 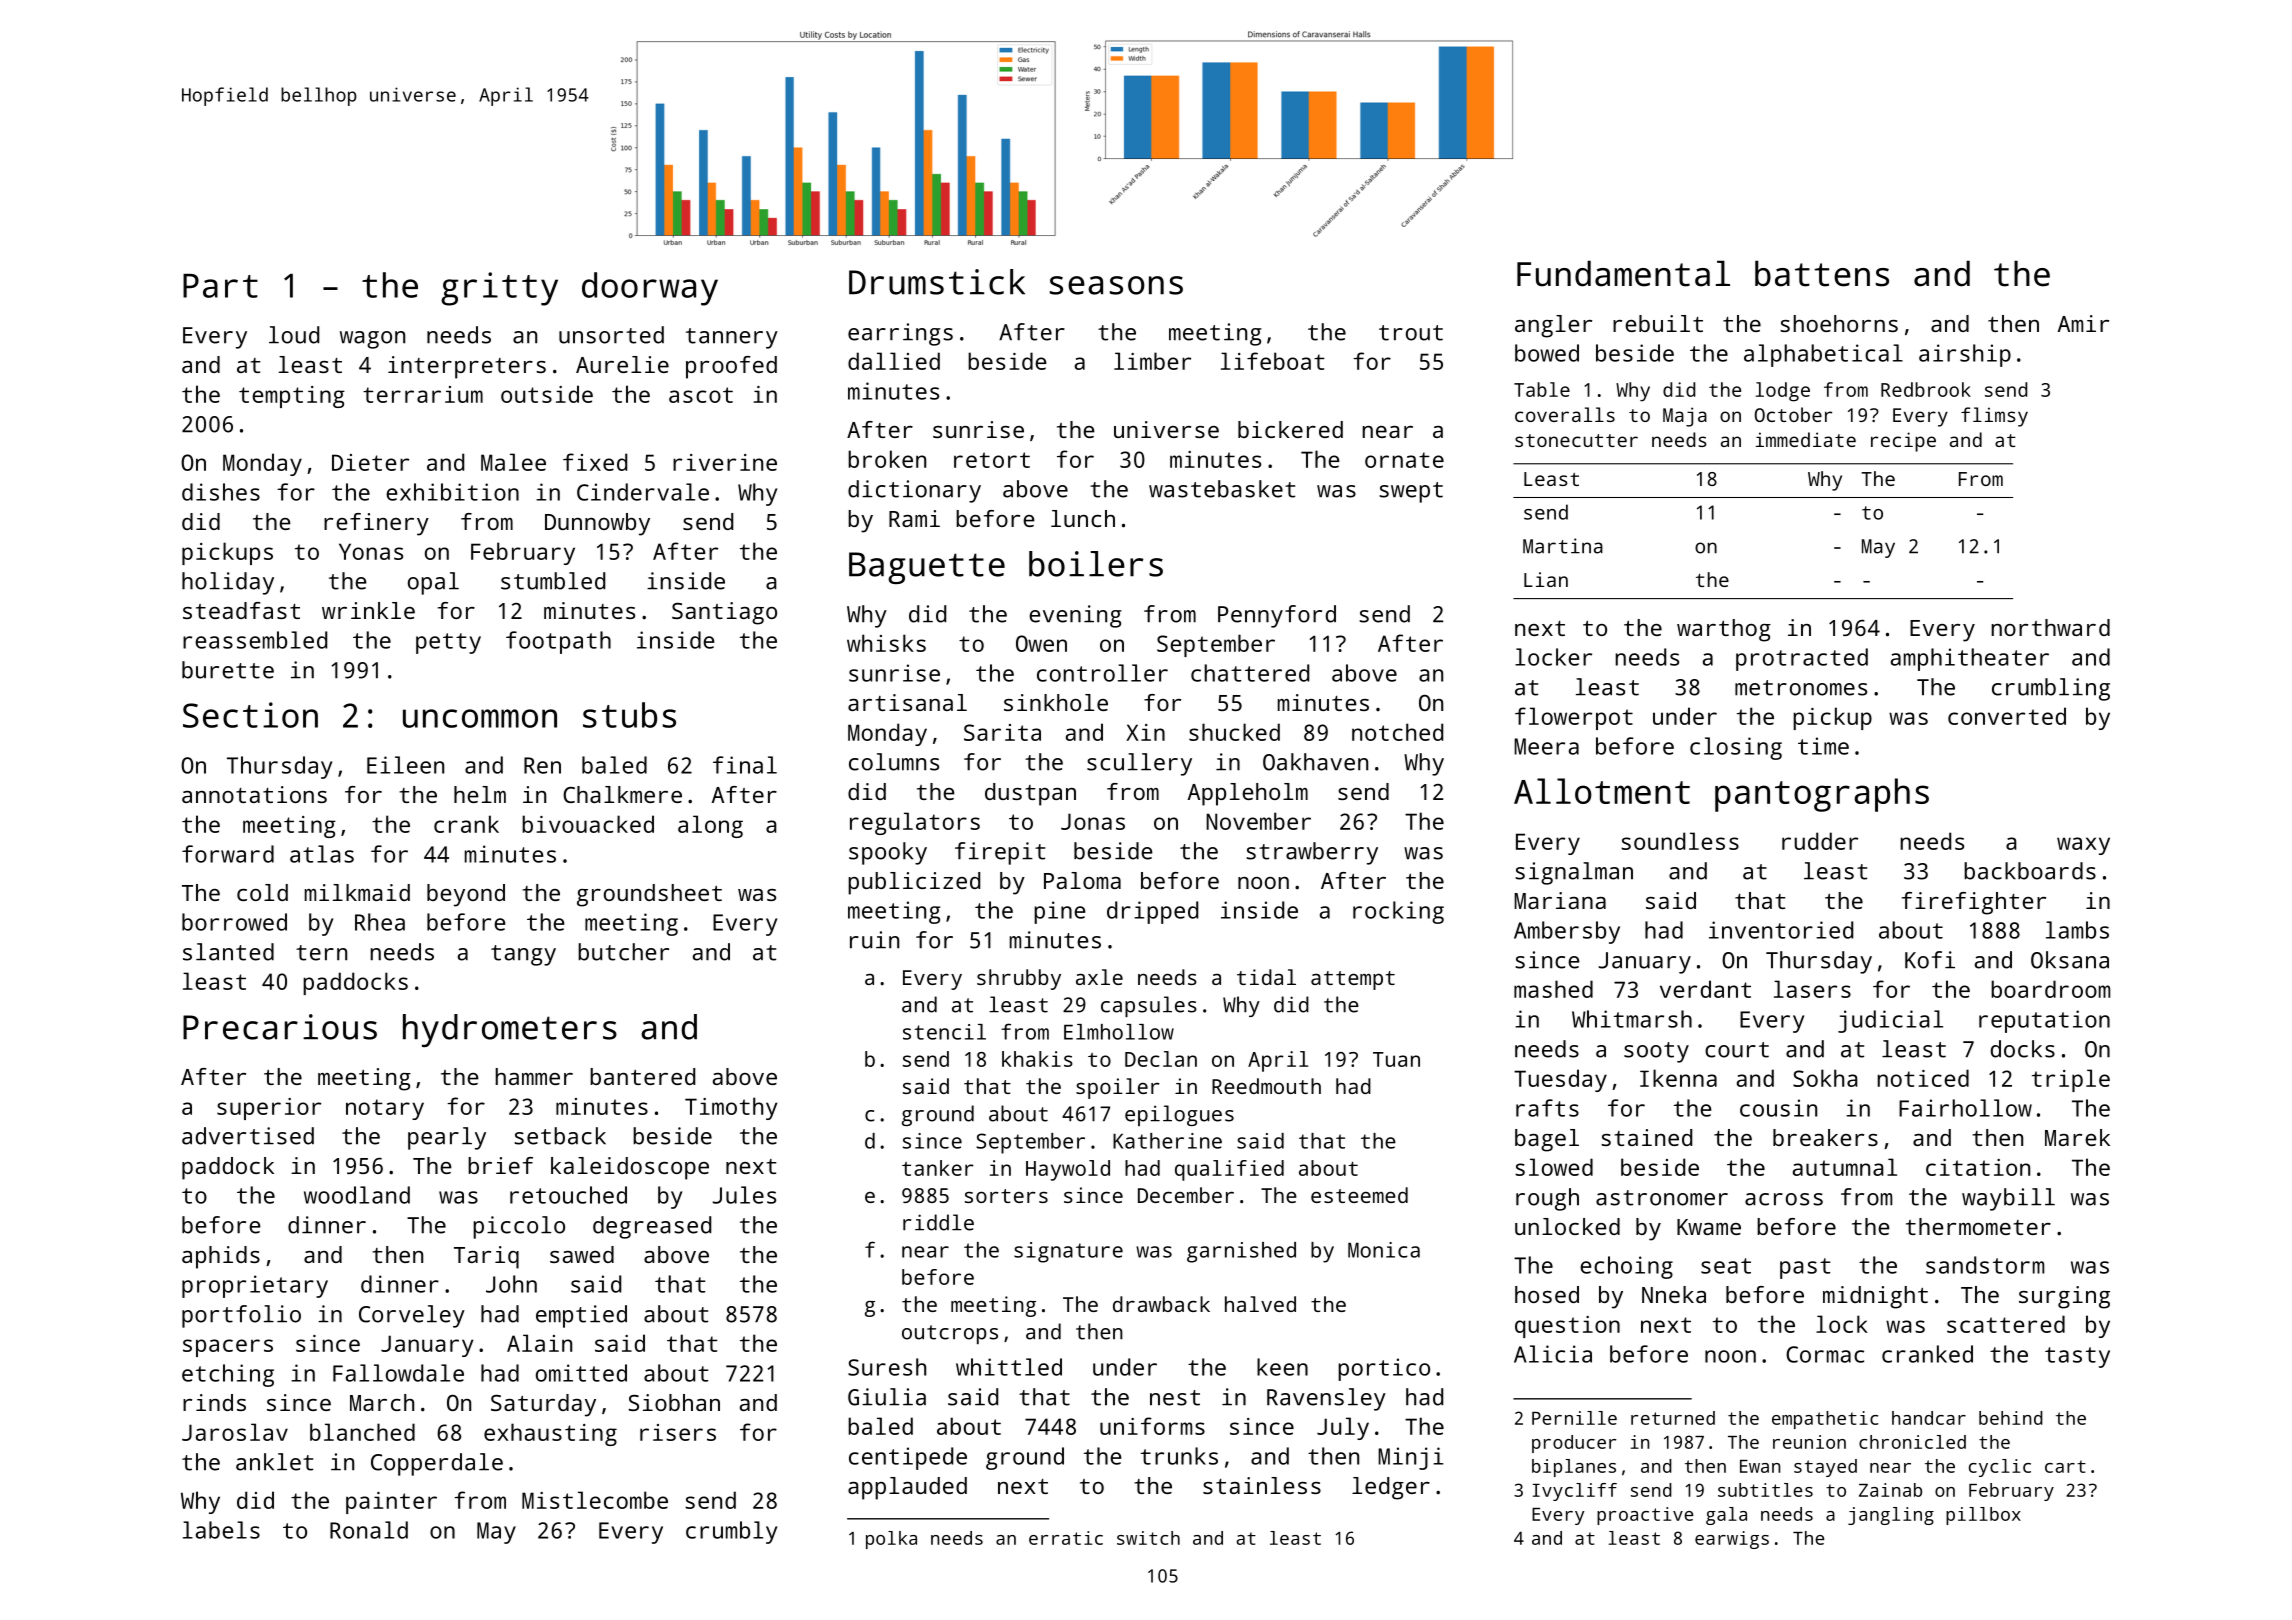 I want to click on soundless, so click(x=1680, y=841).
